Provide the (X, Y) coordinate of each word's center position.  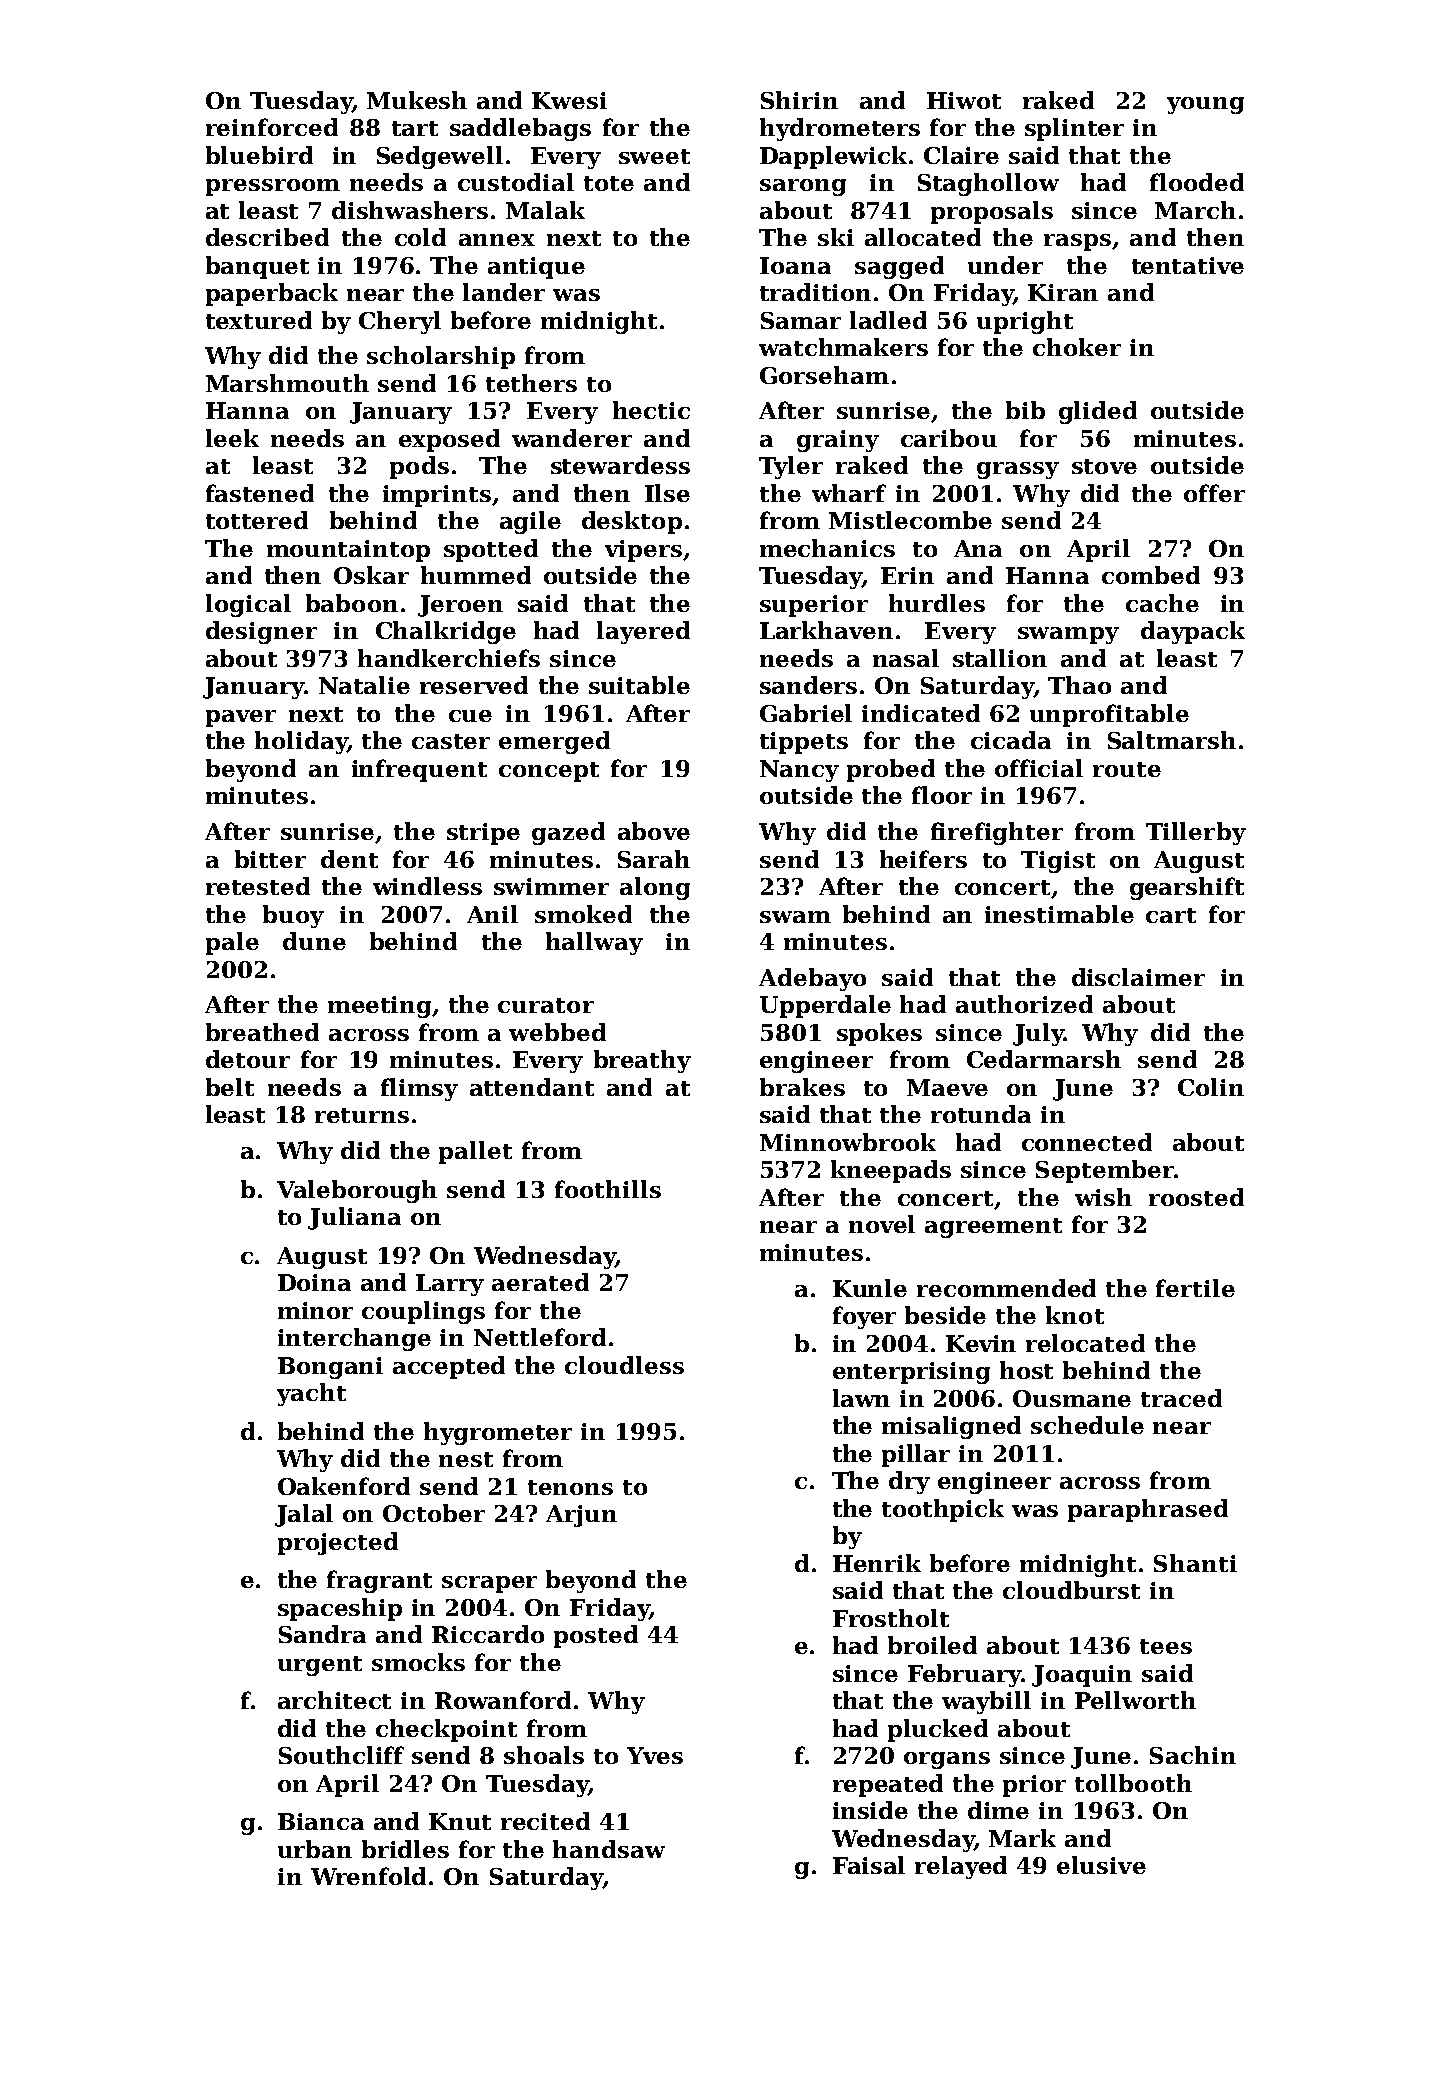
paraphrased (1148, 1510)
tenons (570, 1487)
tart (415, 128)
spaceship (340, 1609)
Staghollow (988, 184)
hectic (651, 410)
